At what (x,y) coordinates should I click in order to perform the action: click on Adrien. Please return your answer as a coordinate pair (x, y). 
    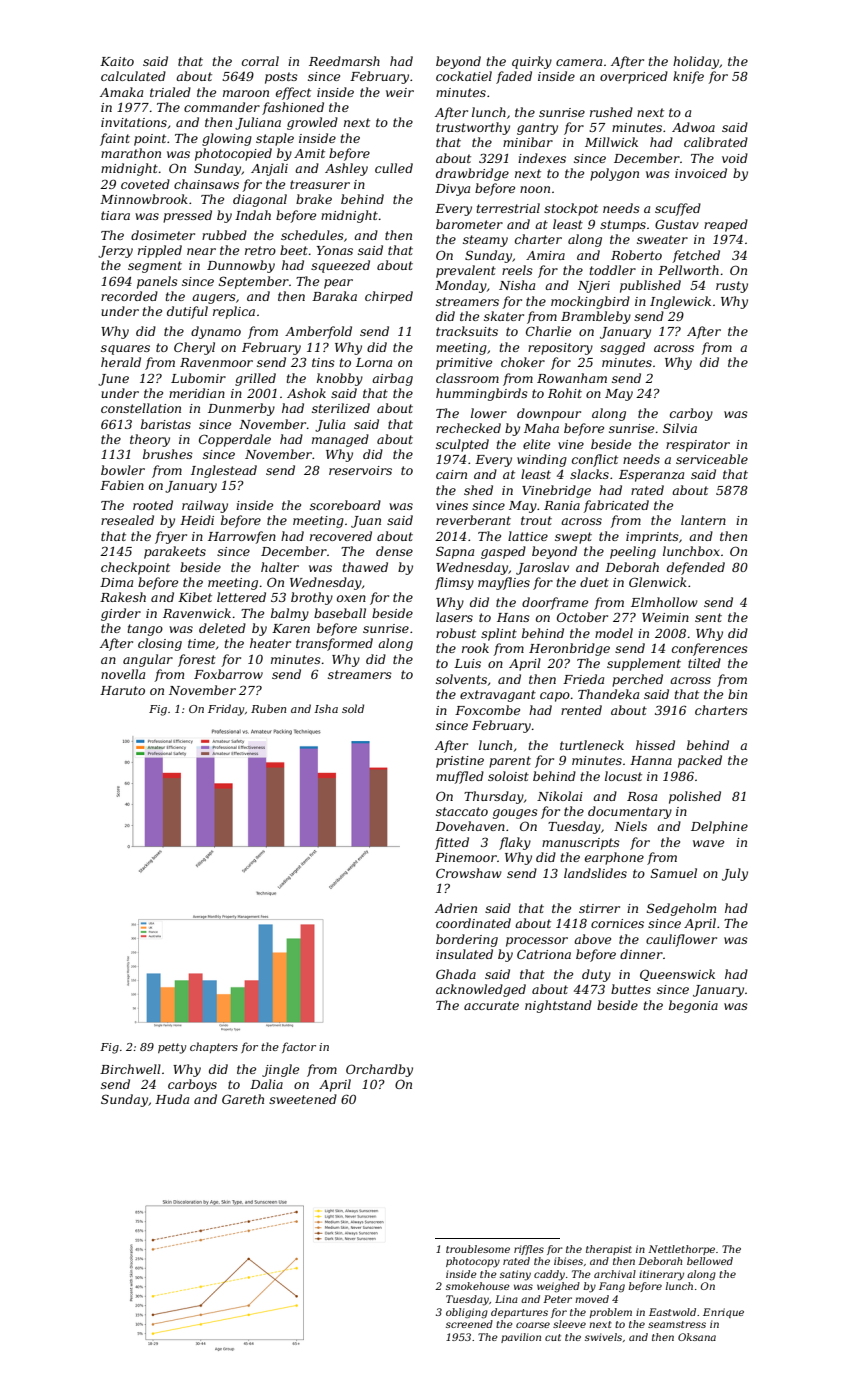
    Looking at the image, I should click on (456, 908).
